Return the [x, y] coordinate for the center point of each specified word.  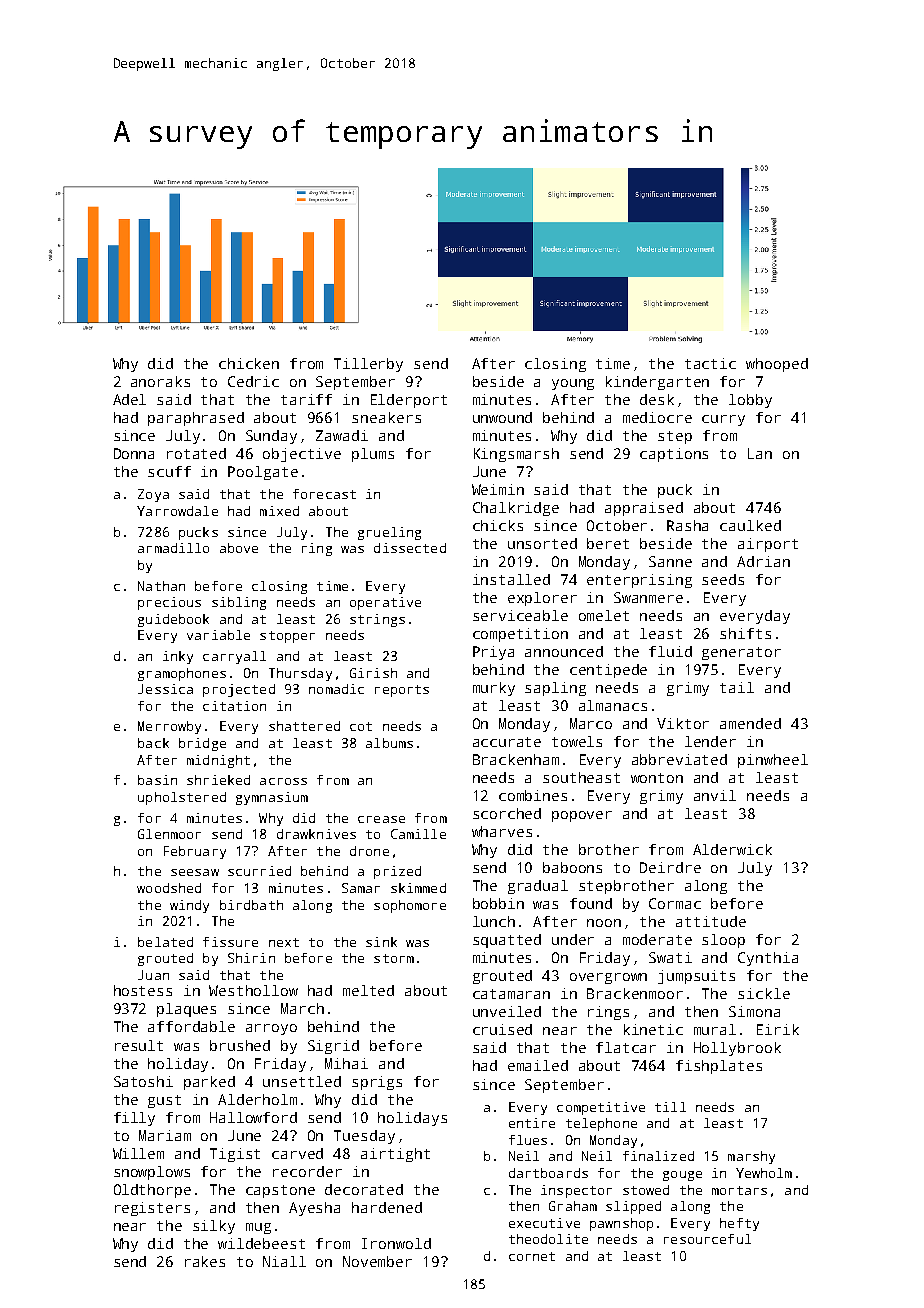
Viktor [683, 723]
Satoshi [143, 1081]
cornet [532, 1256]
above [239, 548]
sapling [555, 689]
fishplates [719, 1067]
